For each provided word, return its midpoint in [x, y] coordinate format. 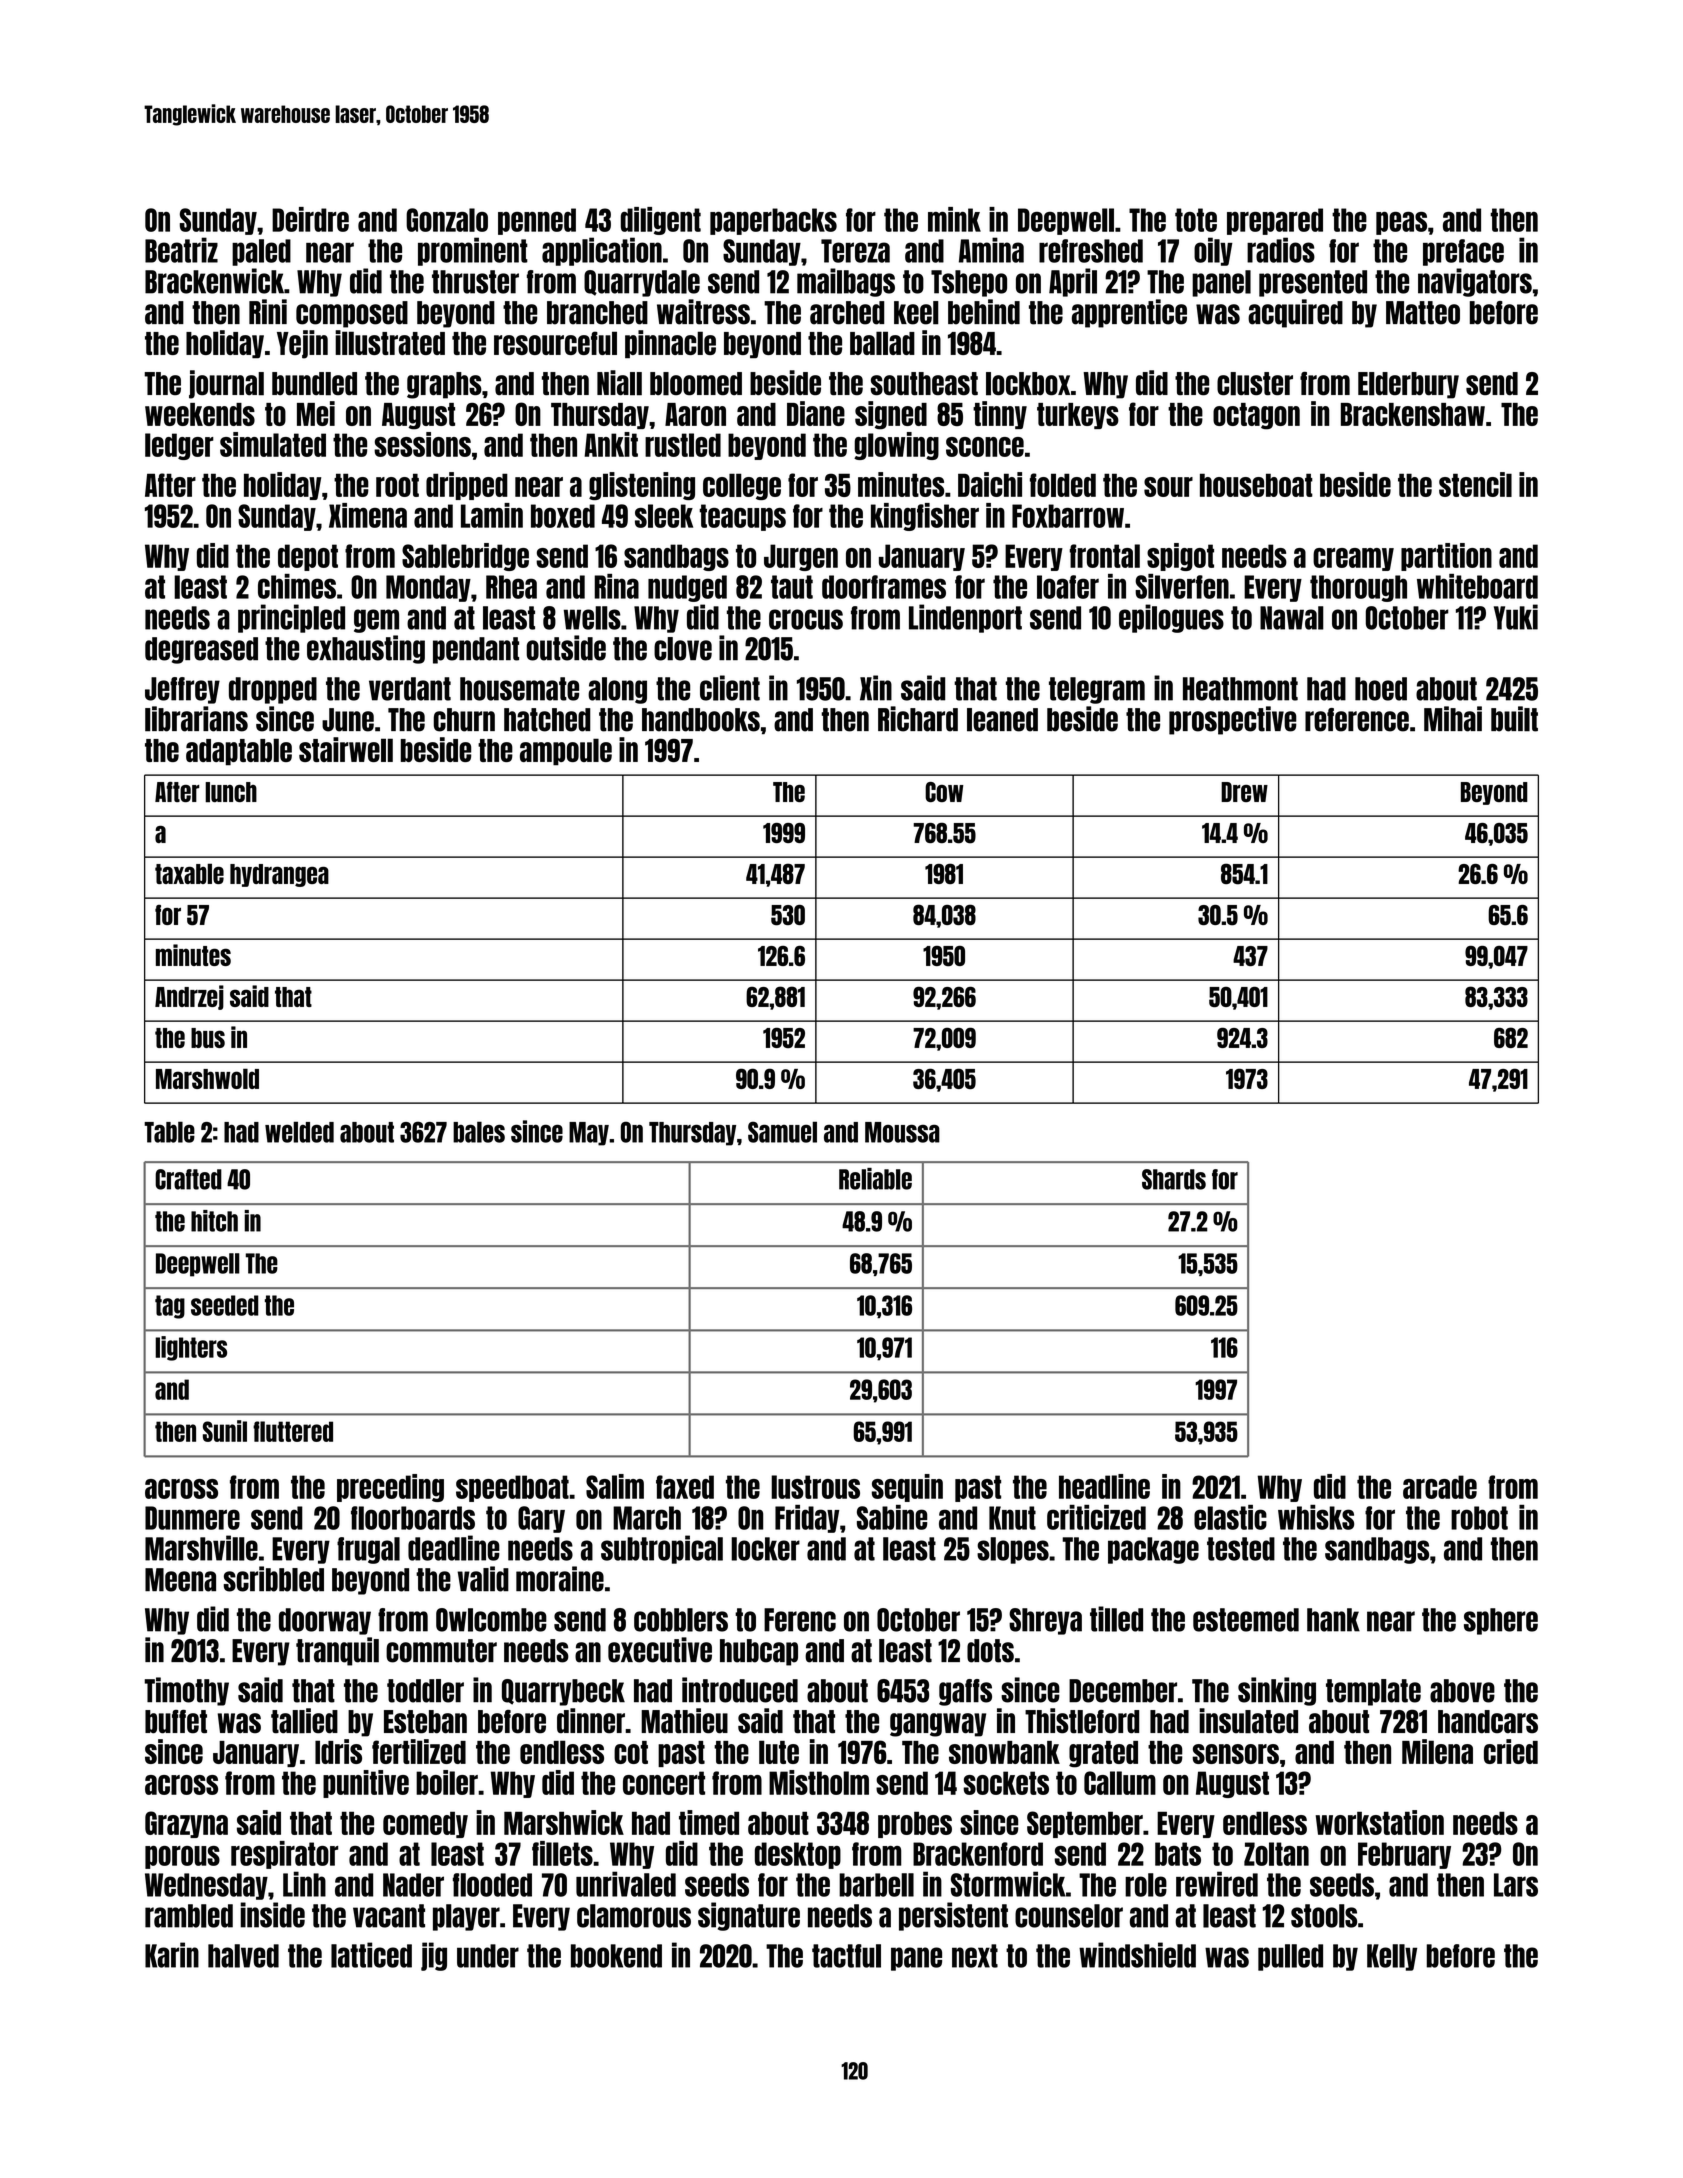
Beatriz [181, 250]
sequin [907, 1488]
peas [1401, 223]
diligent [661, 221]
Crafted [188, 1179]
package [1153, 1550]
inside [272, 1915]
